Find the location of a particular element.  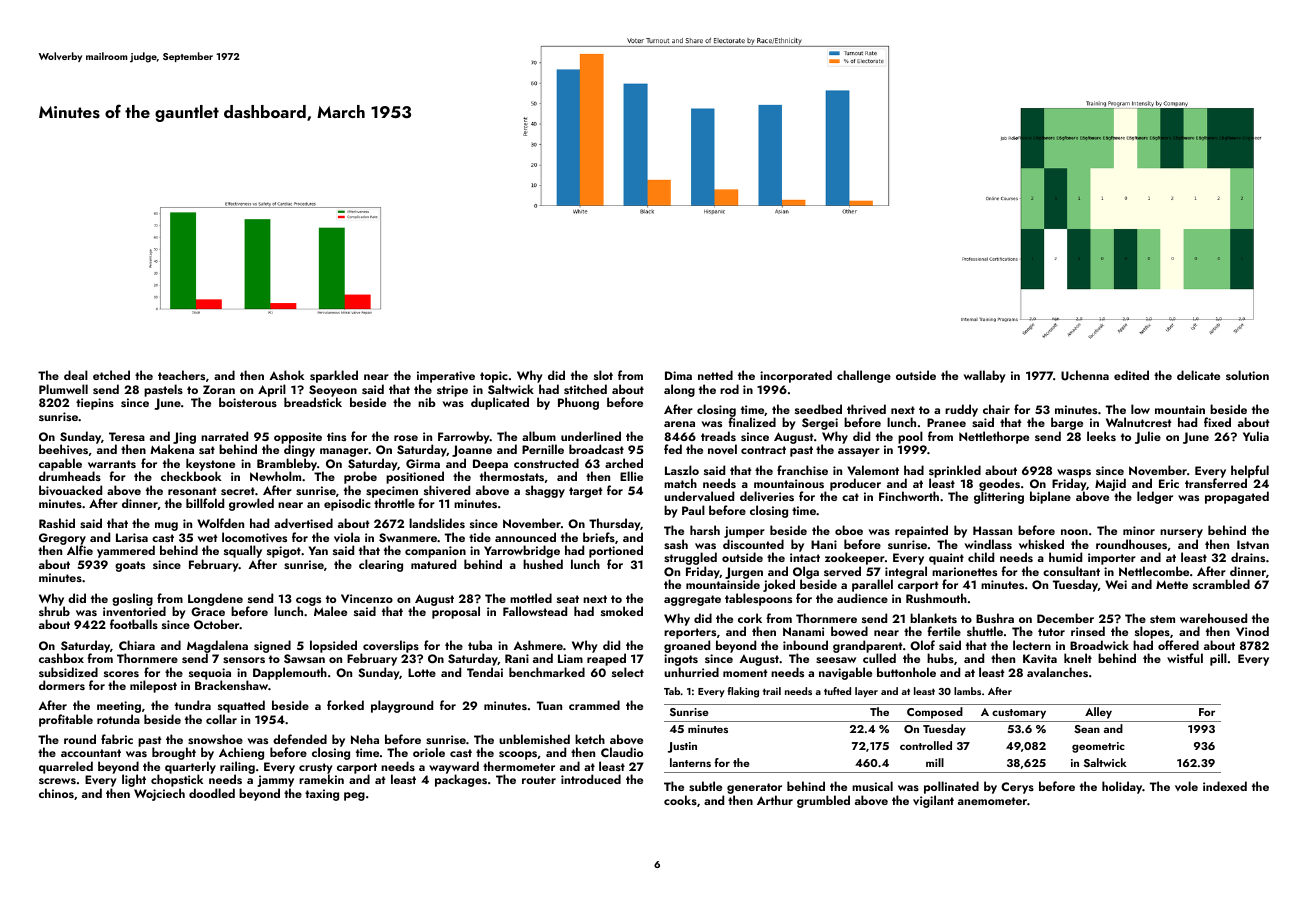

benchmarked is located at coordinates (547, 672).
